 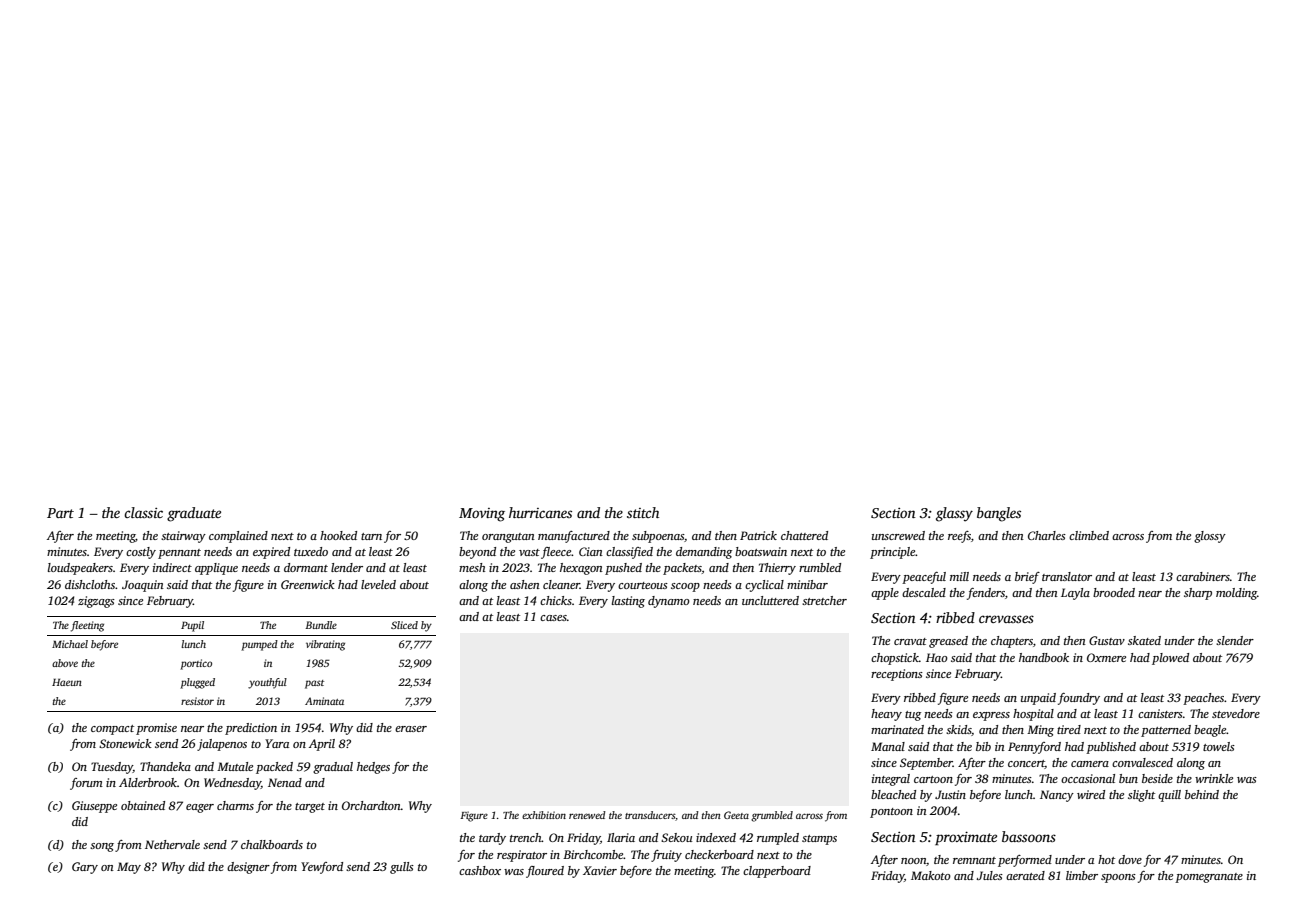 What do you see at coordinates (129, 868) in the screenshot?
I see `May` at bounding box center [129, 868].
